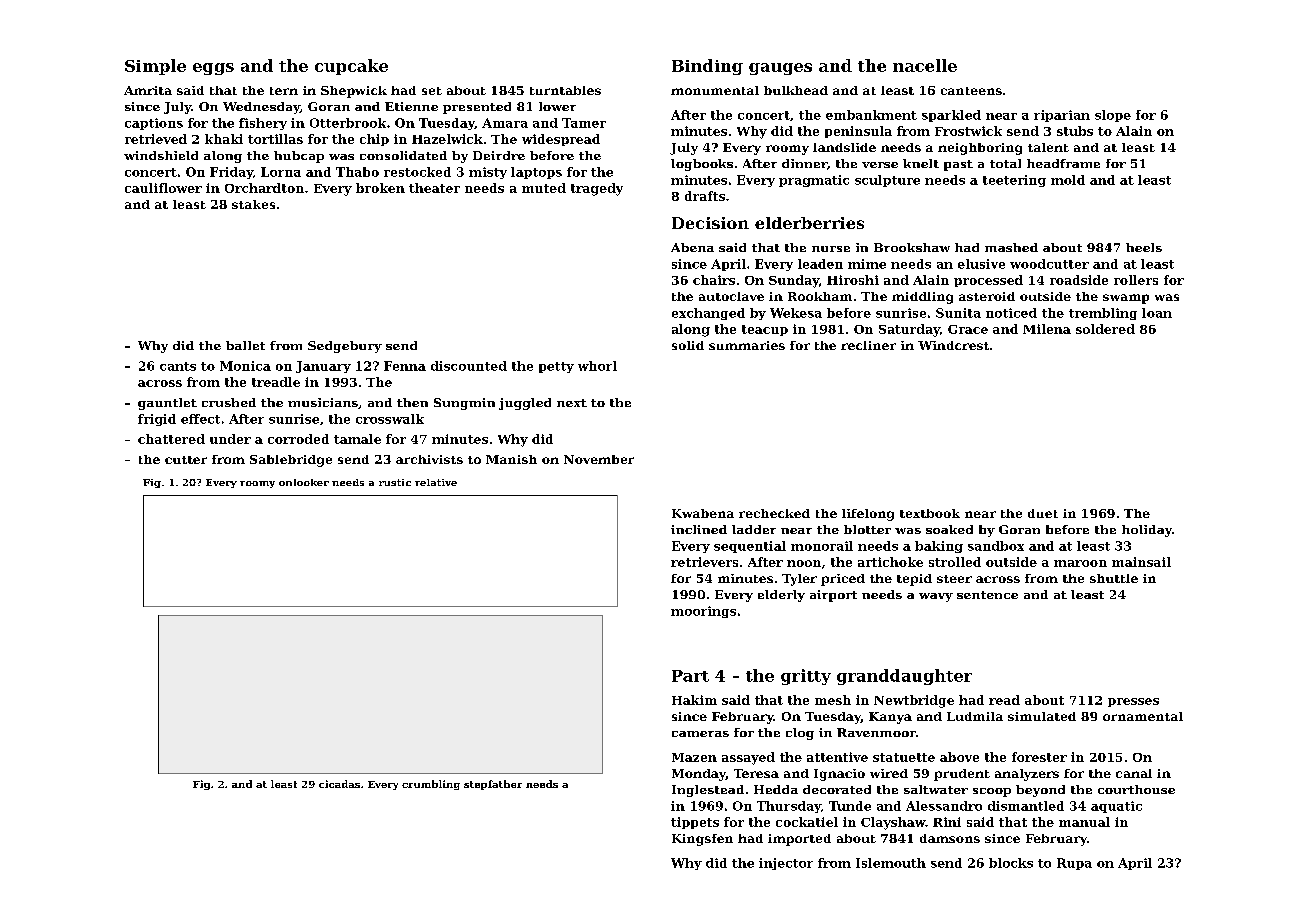  I want to click on Mazen, so click(694, 757).
